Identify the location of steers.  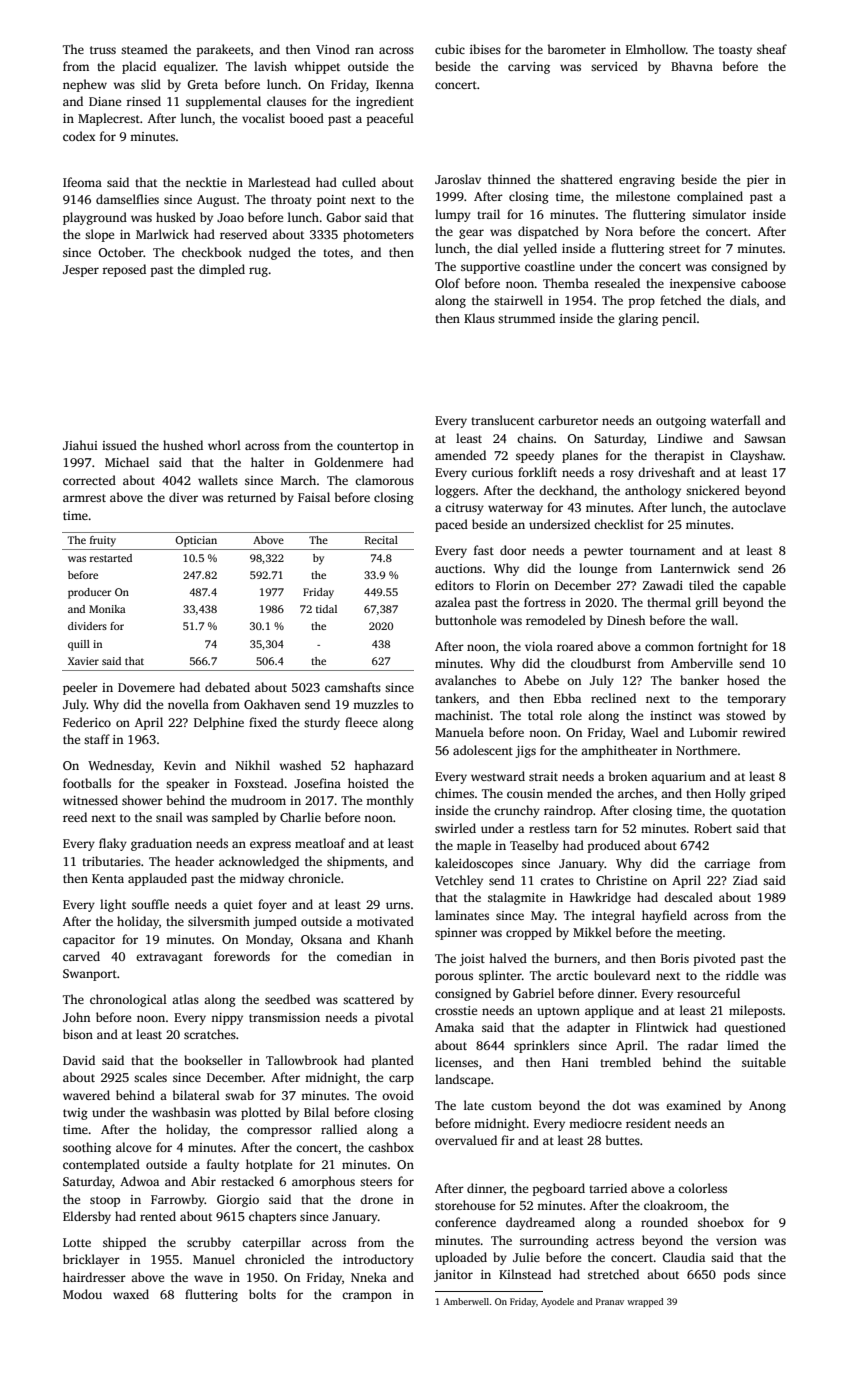
(376, 1182).
